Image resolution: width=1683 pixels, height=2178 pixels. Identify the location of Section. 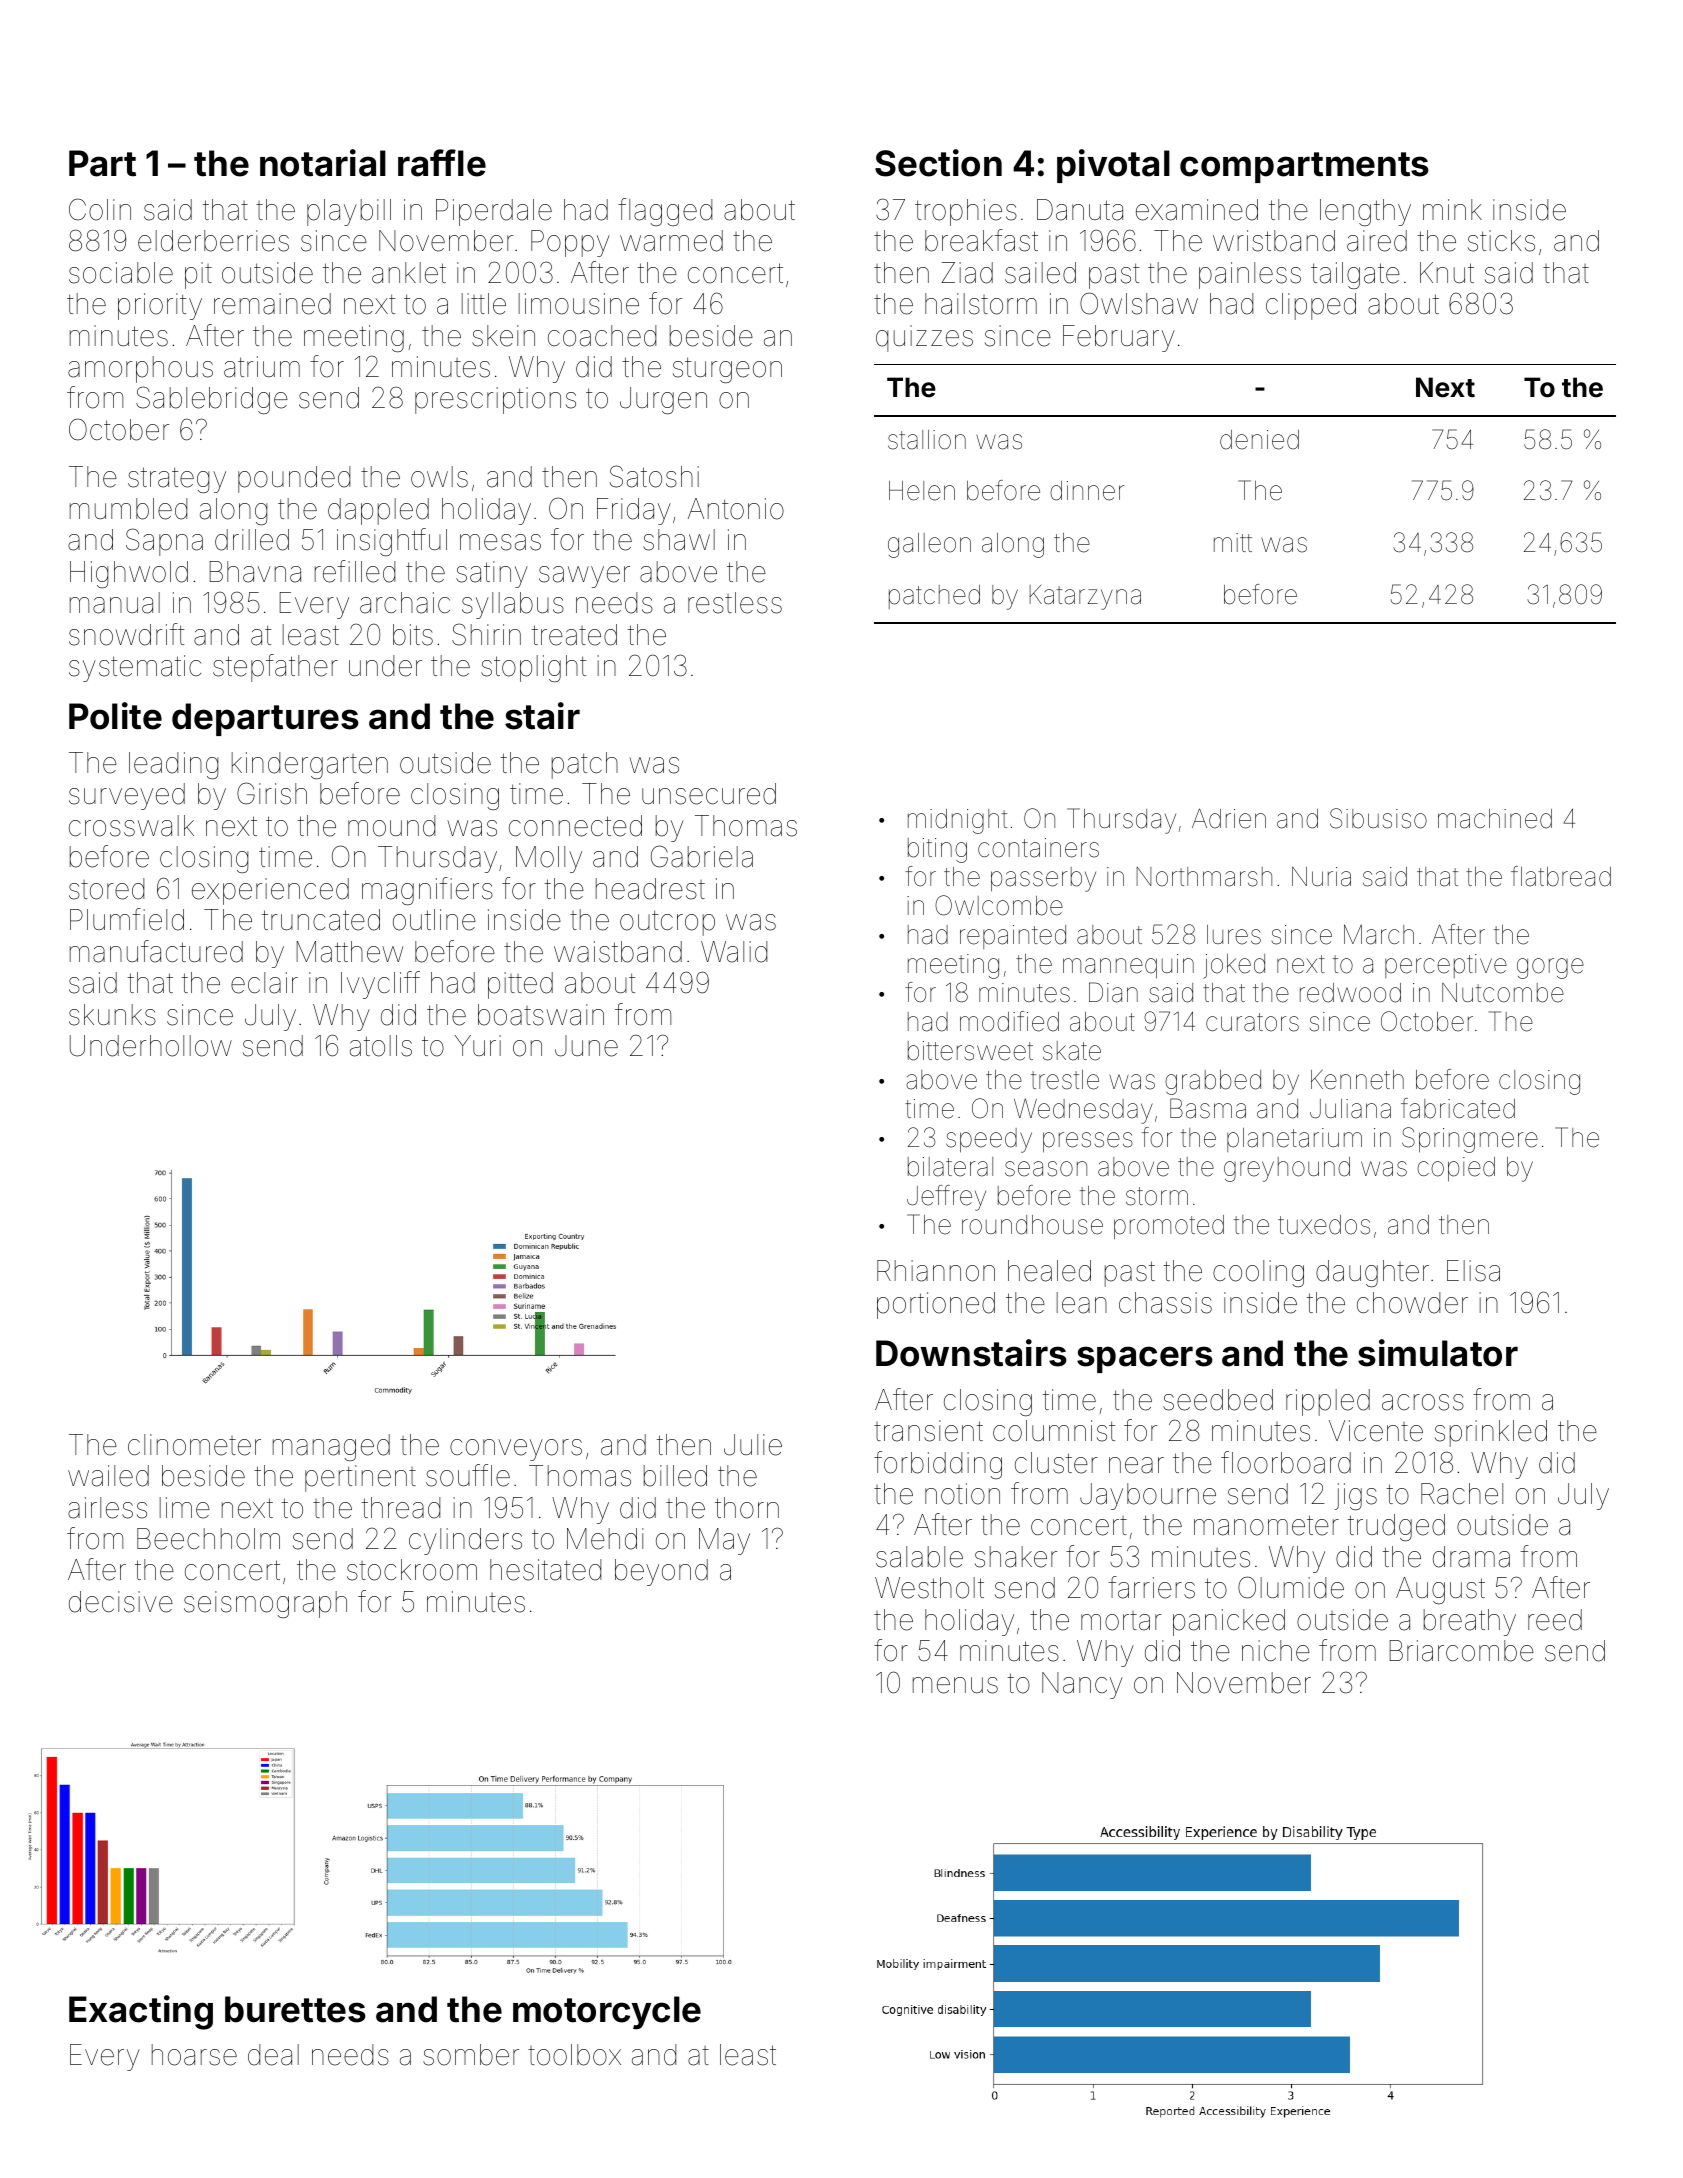
(938, 163).
